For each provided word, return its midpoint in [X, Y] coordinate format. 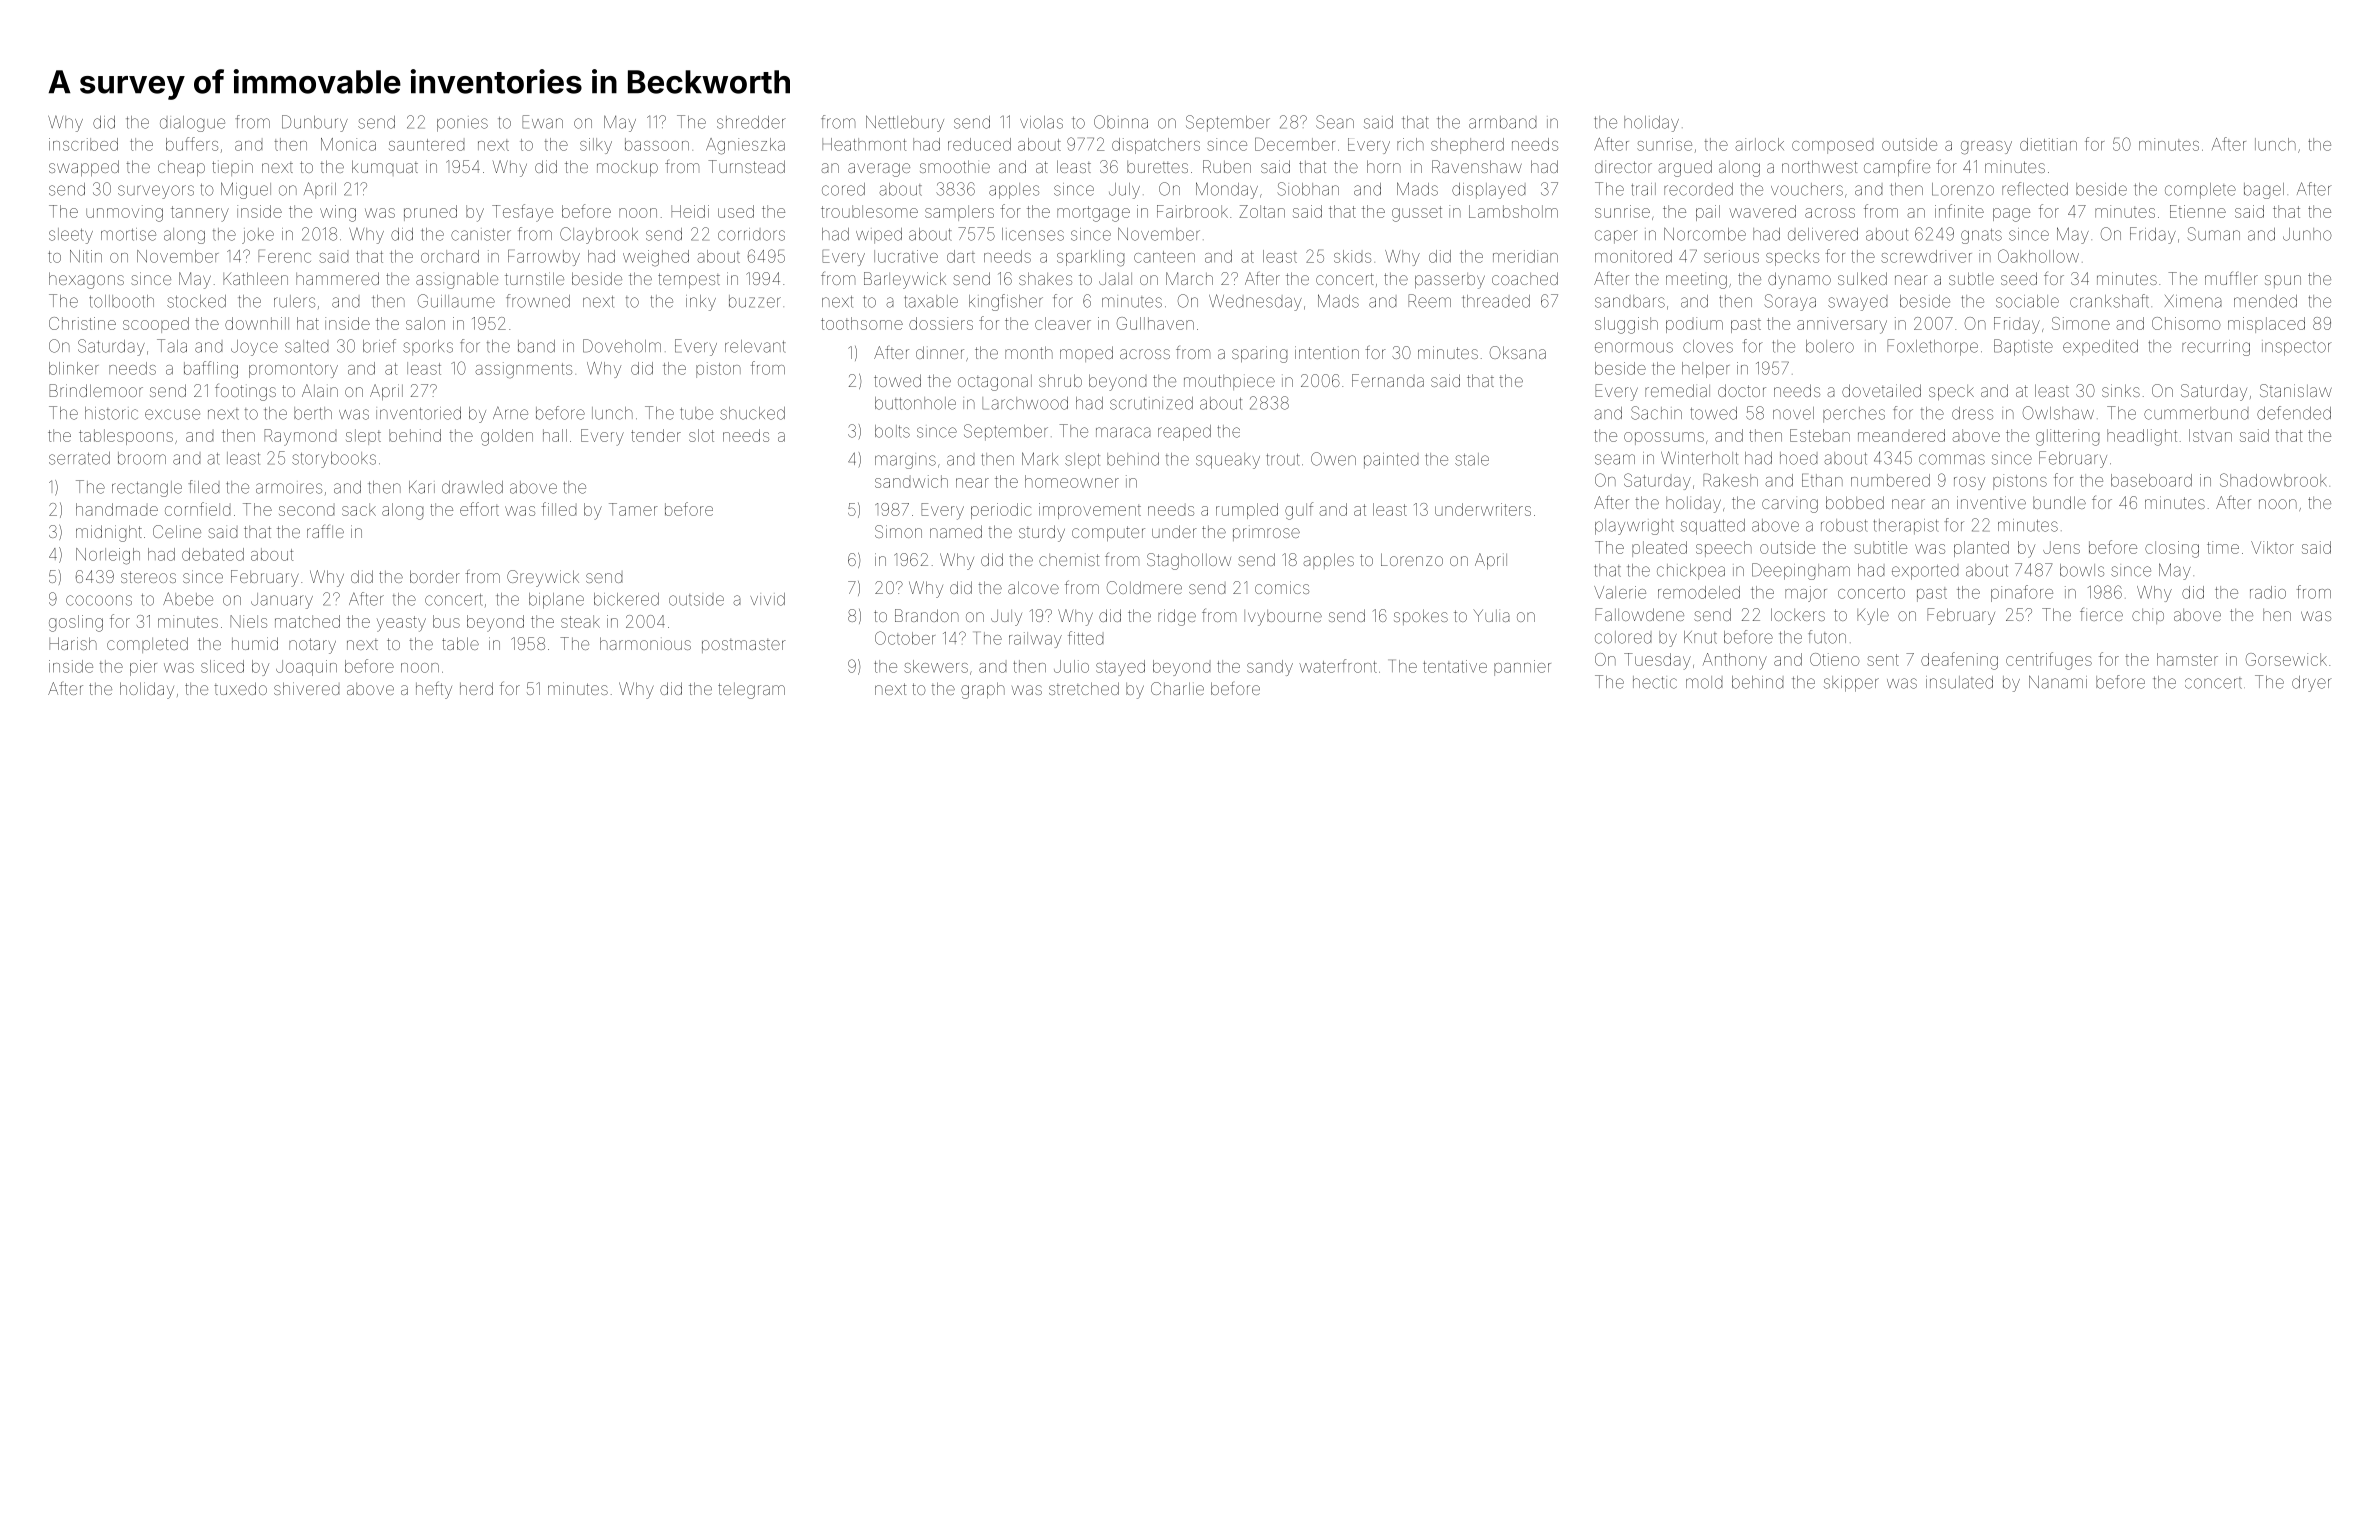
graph [983, 690]
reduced [979, 144]
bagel [2264, 191]
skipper [1851, 684]
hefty [434, 690]
